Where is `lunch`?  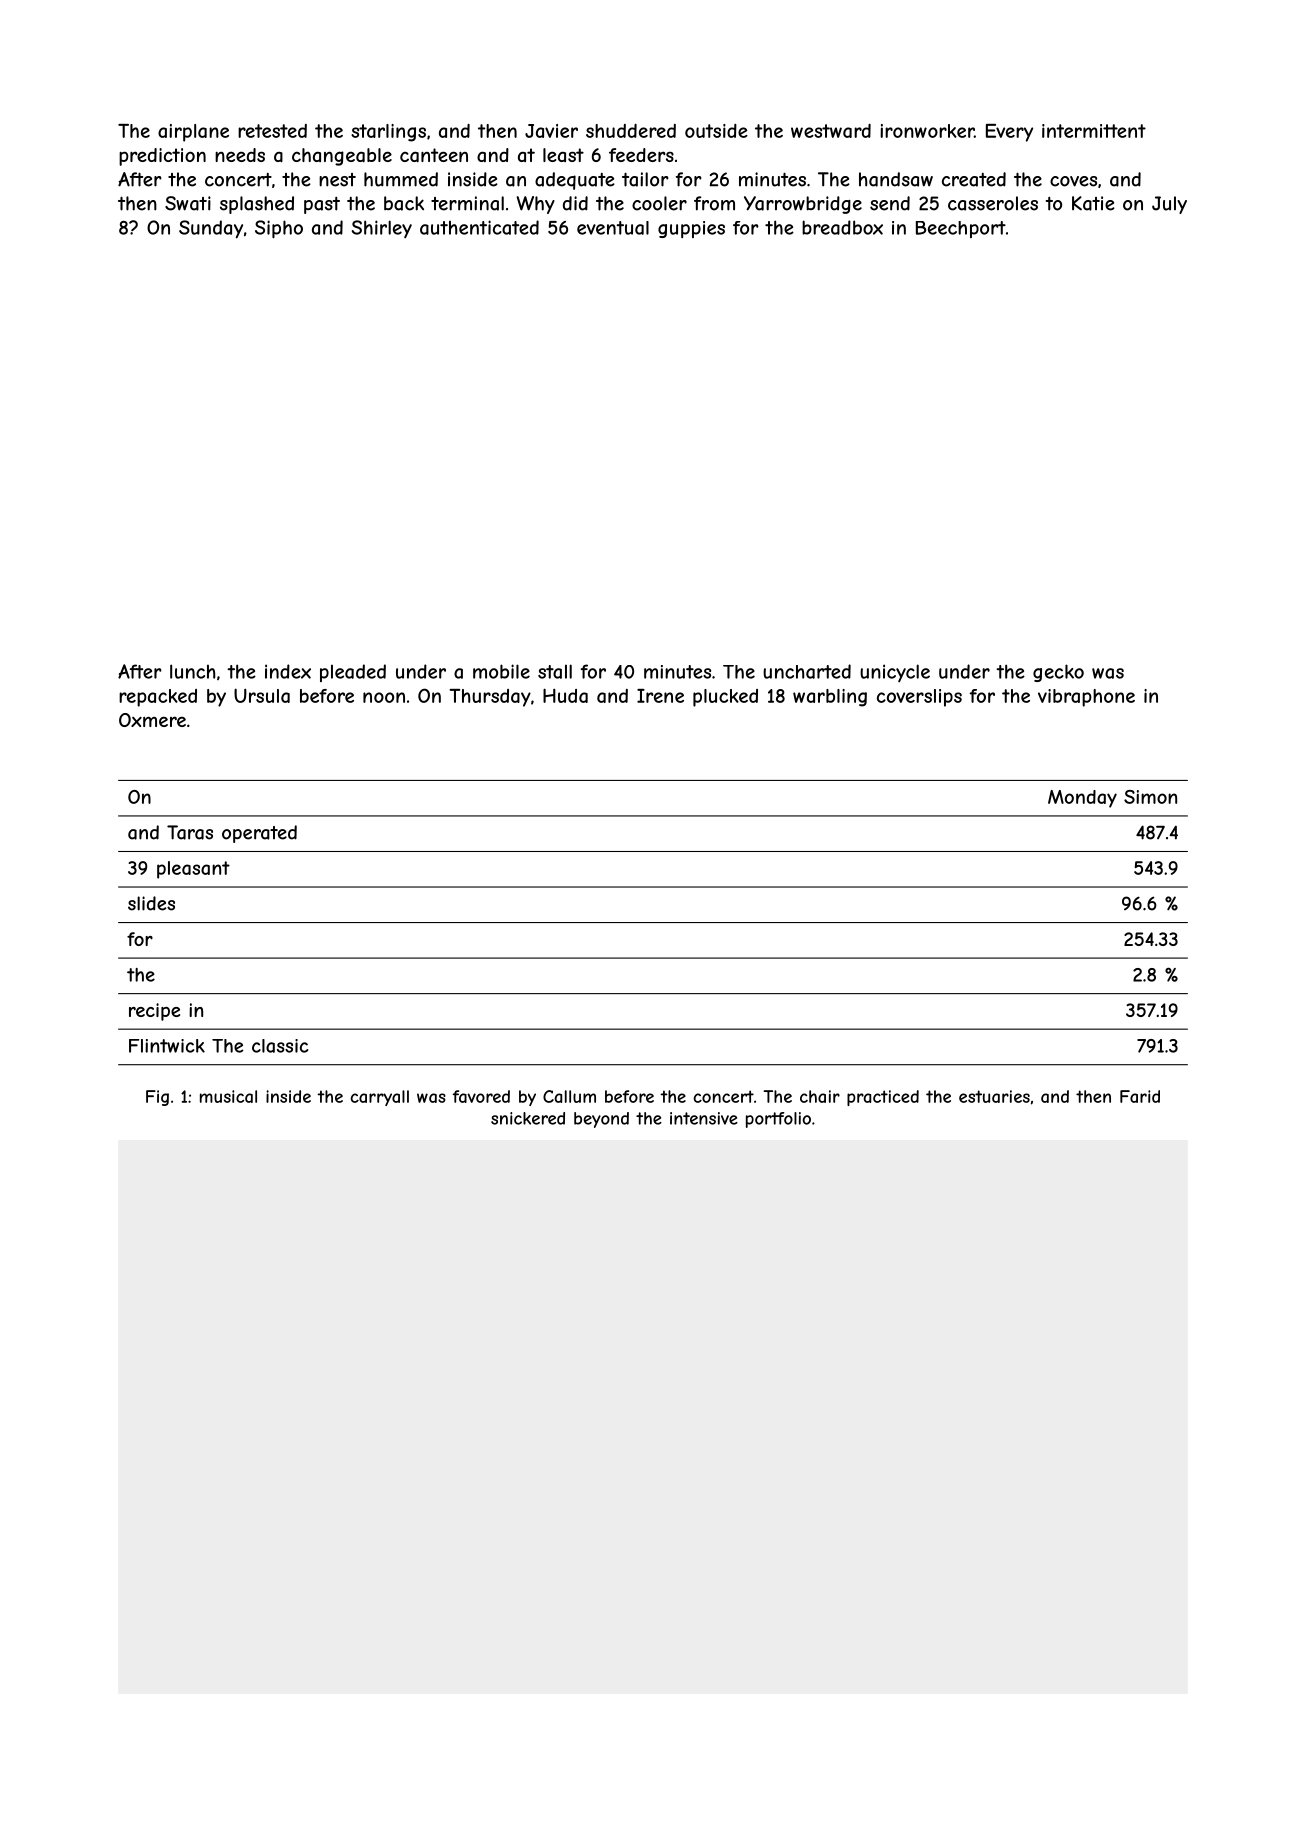
lunch is located at coordinates (192, 671).
